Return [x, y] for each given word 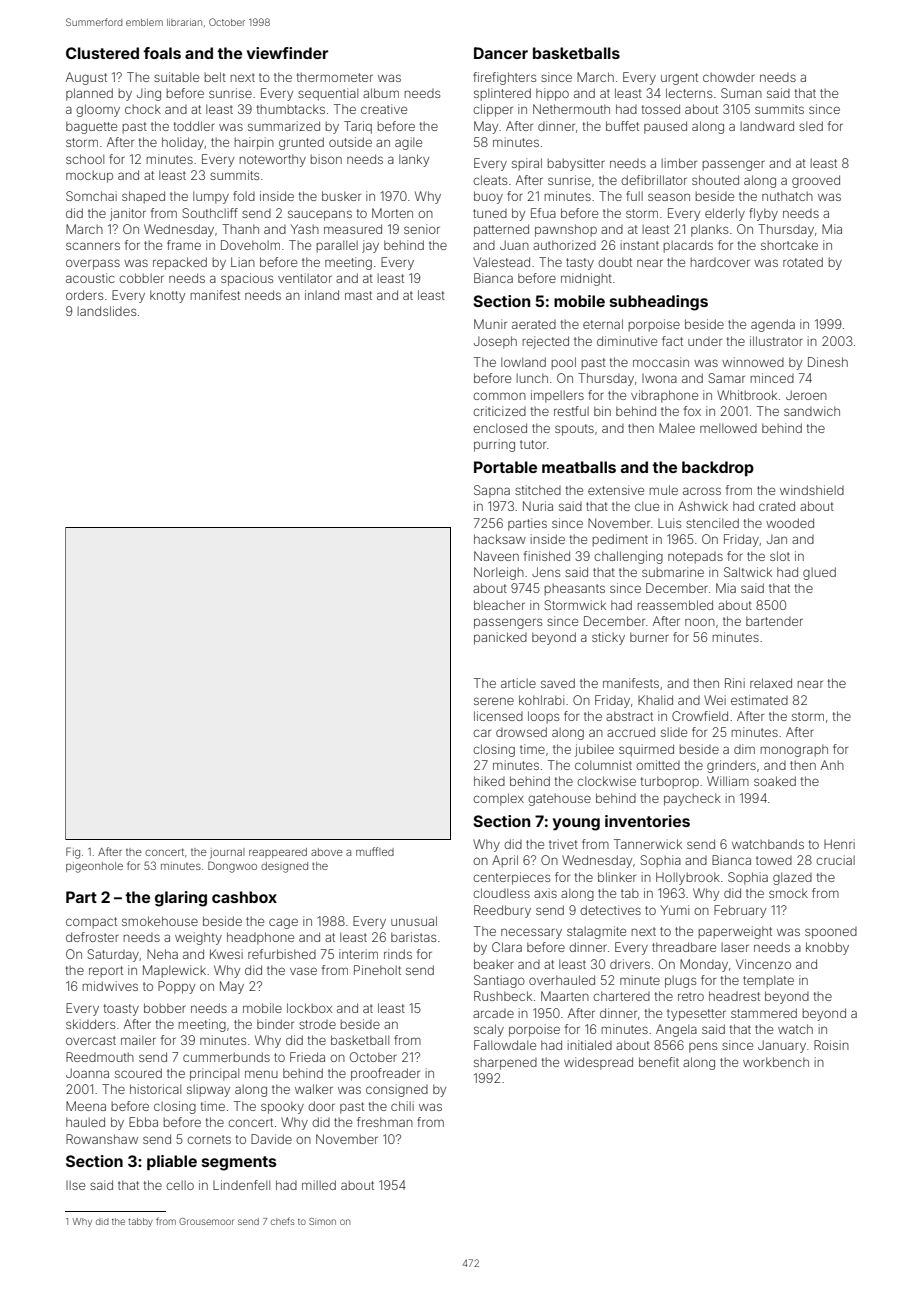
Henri [839, 844]
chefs [283, 1221]
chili [402, 1106]
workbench [776, 1062]
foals [162, 53]
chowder [729, 77]
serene [494, 701]
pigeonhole [94, 867]
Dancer [501, 53]
